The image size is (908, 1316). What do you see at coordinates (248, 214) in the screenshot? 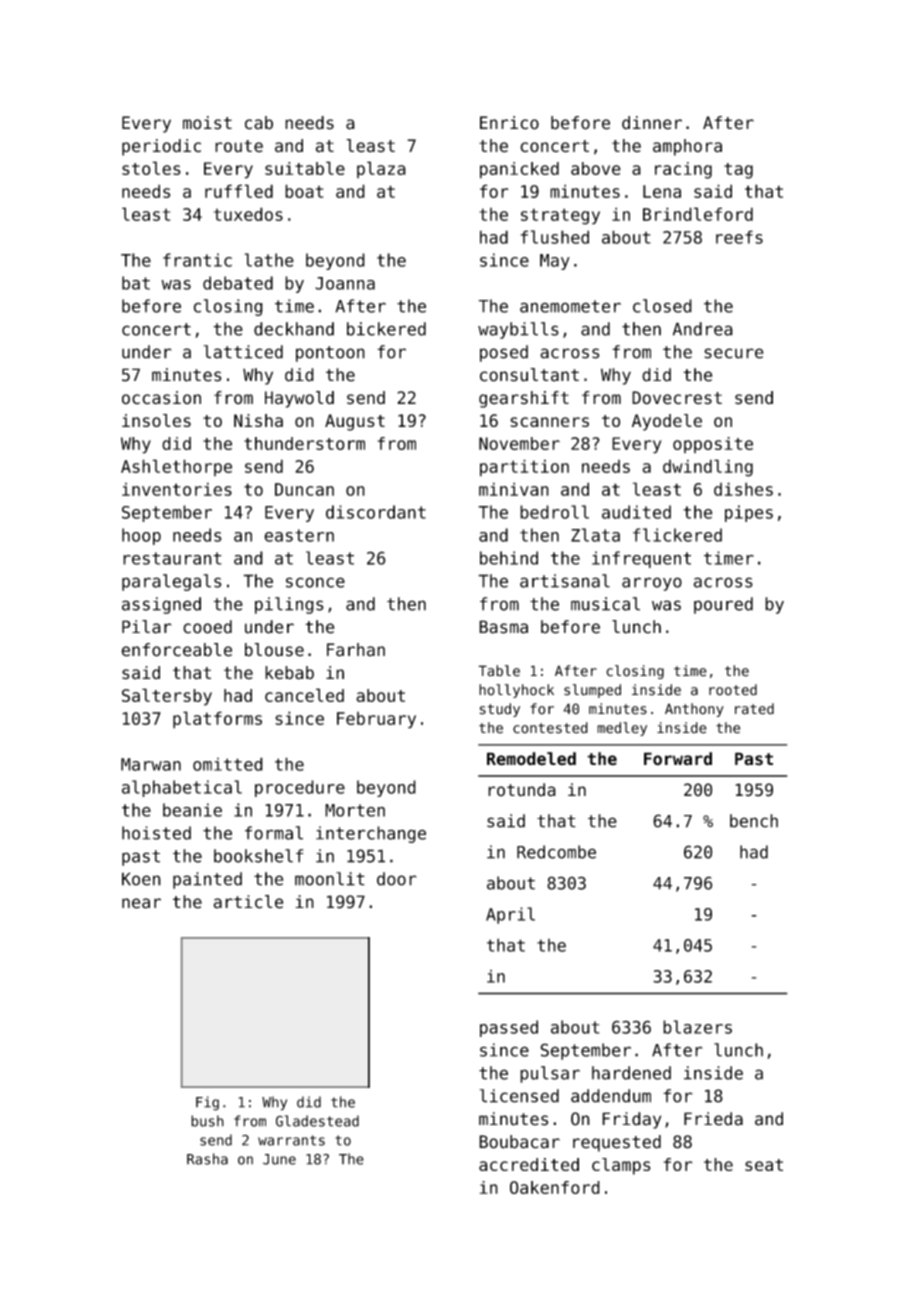
I see `tuxedos` at bounding box center [248, 214].
